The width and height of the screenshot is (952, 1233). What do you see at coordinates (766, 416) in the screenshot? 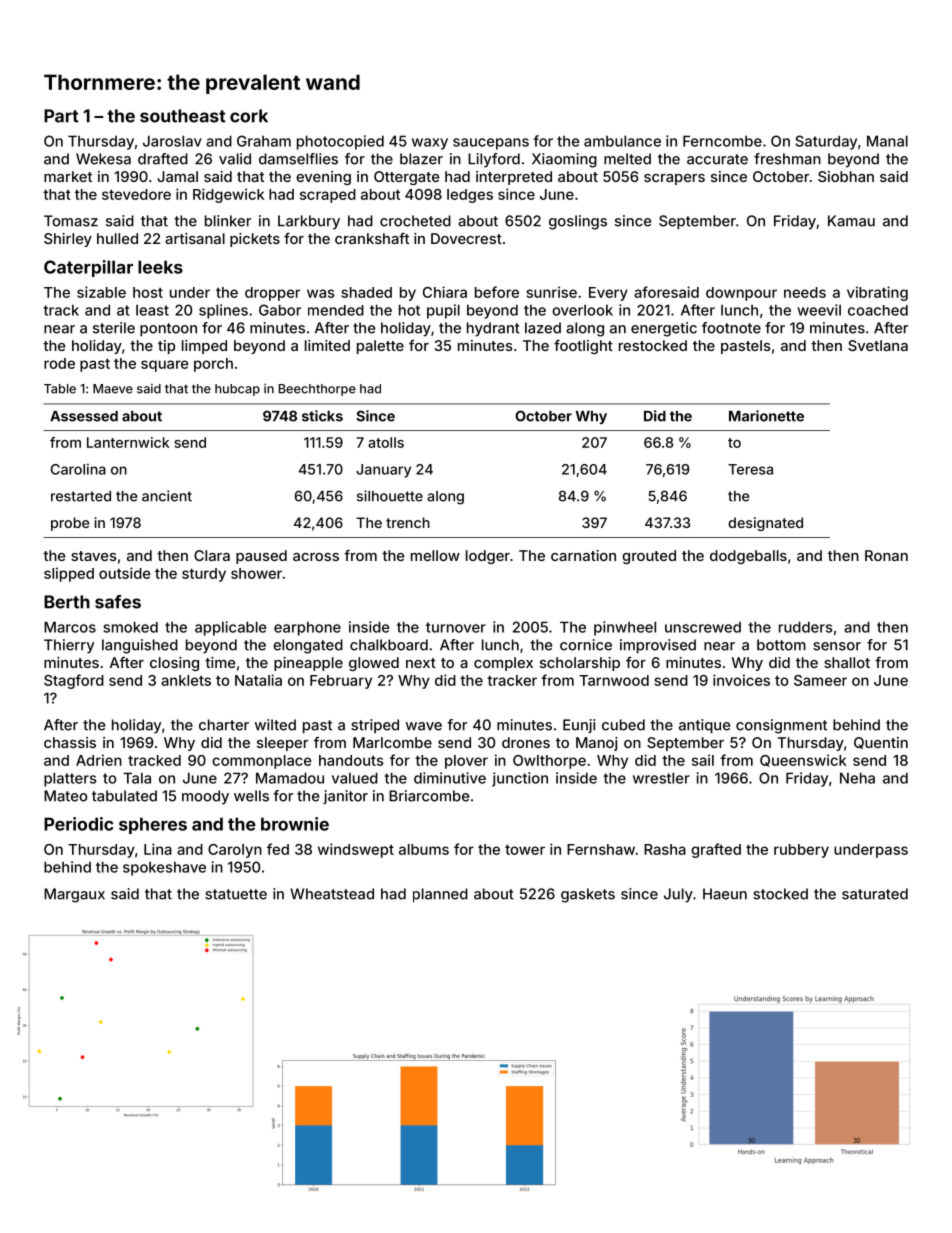
I see `Marionette` at bounding box center [766, 416].
